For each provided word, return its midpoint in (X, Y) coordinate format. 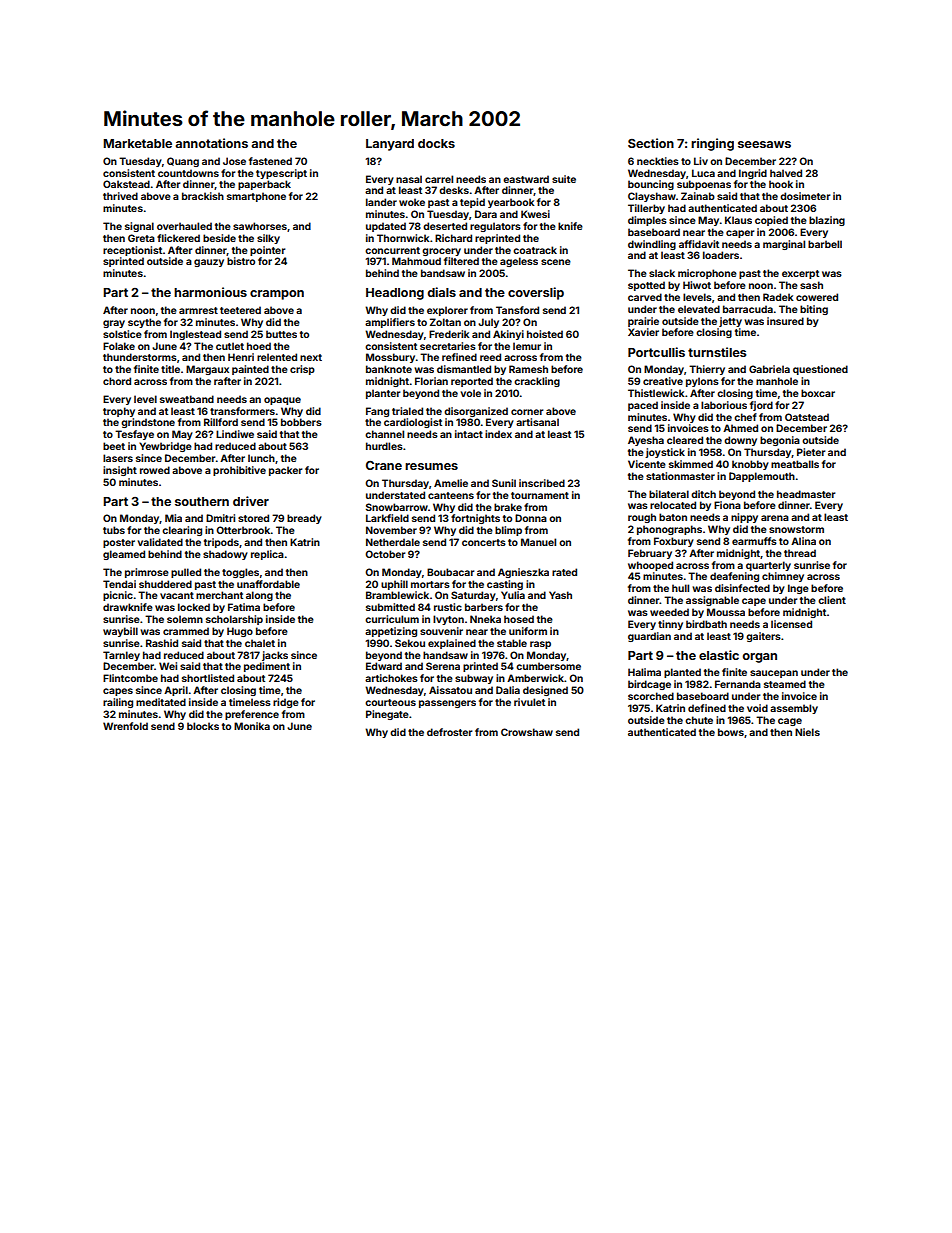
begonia (780, 441)
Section (651, 143)
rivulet (529, 702)
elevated (699, 309)
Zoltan (445, 322)
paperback (264, 185)
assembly (794, 709)
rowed (155, 470)
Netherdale (393, 542)
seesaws (764, 144)
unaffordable (268, 584)
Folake (119, 346)
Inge (798, 589)
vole (471, 393)
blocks (203, 726)
